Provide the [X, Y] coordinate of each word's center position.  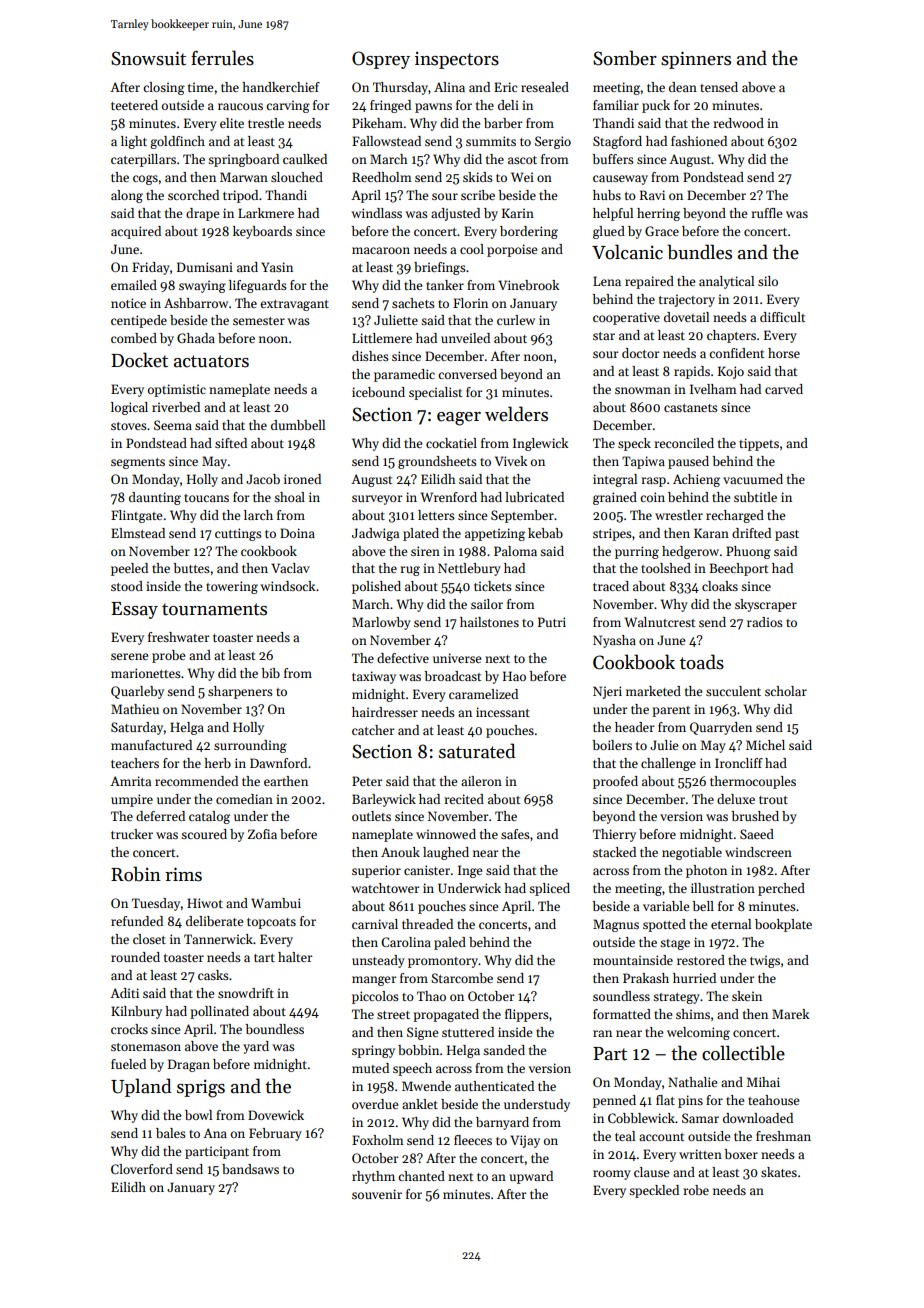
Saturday [137, 728]
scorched [193, 195]
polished [376, 587]
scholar [786, 691]
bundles [699, 252]
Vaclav [290, 568]
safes [515, 834]
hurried [694, 978]
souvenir [377, 1194]
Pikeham [377, 123]
